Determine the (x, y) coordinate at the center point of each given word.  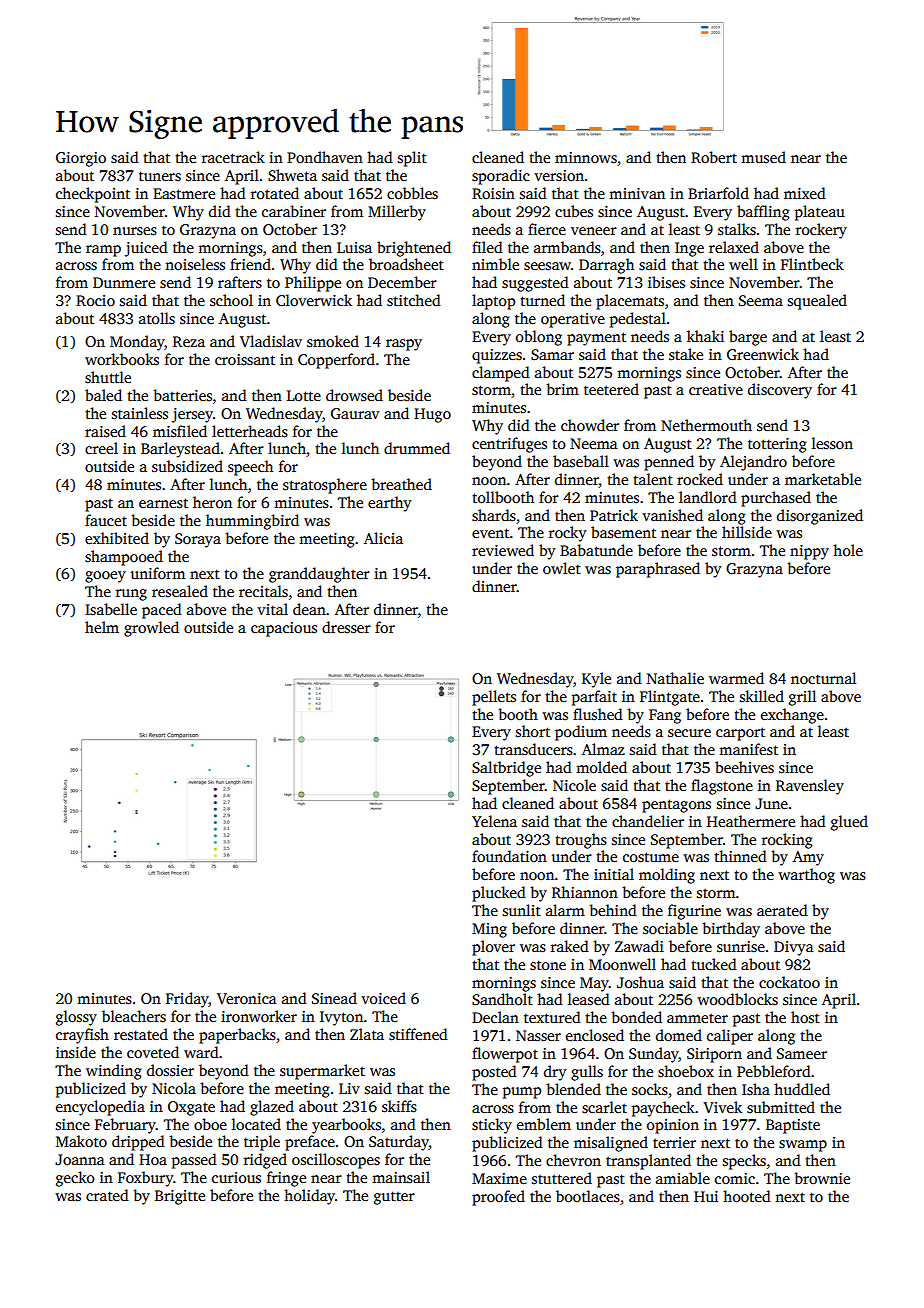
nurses (135, 231)
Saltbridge (506, 769)
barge (748, 338)
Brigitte (180, 1197)
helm (102, 627)
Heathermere (751, 821)
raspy (404, 345)
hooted (747, 1196)
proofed (498, 1198)
